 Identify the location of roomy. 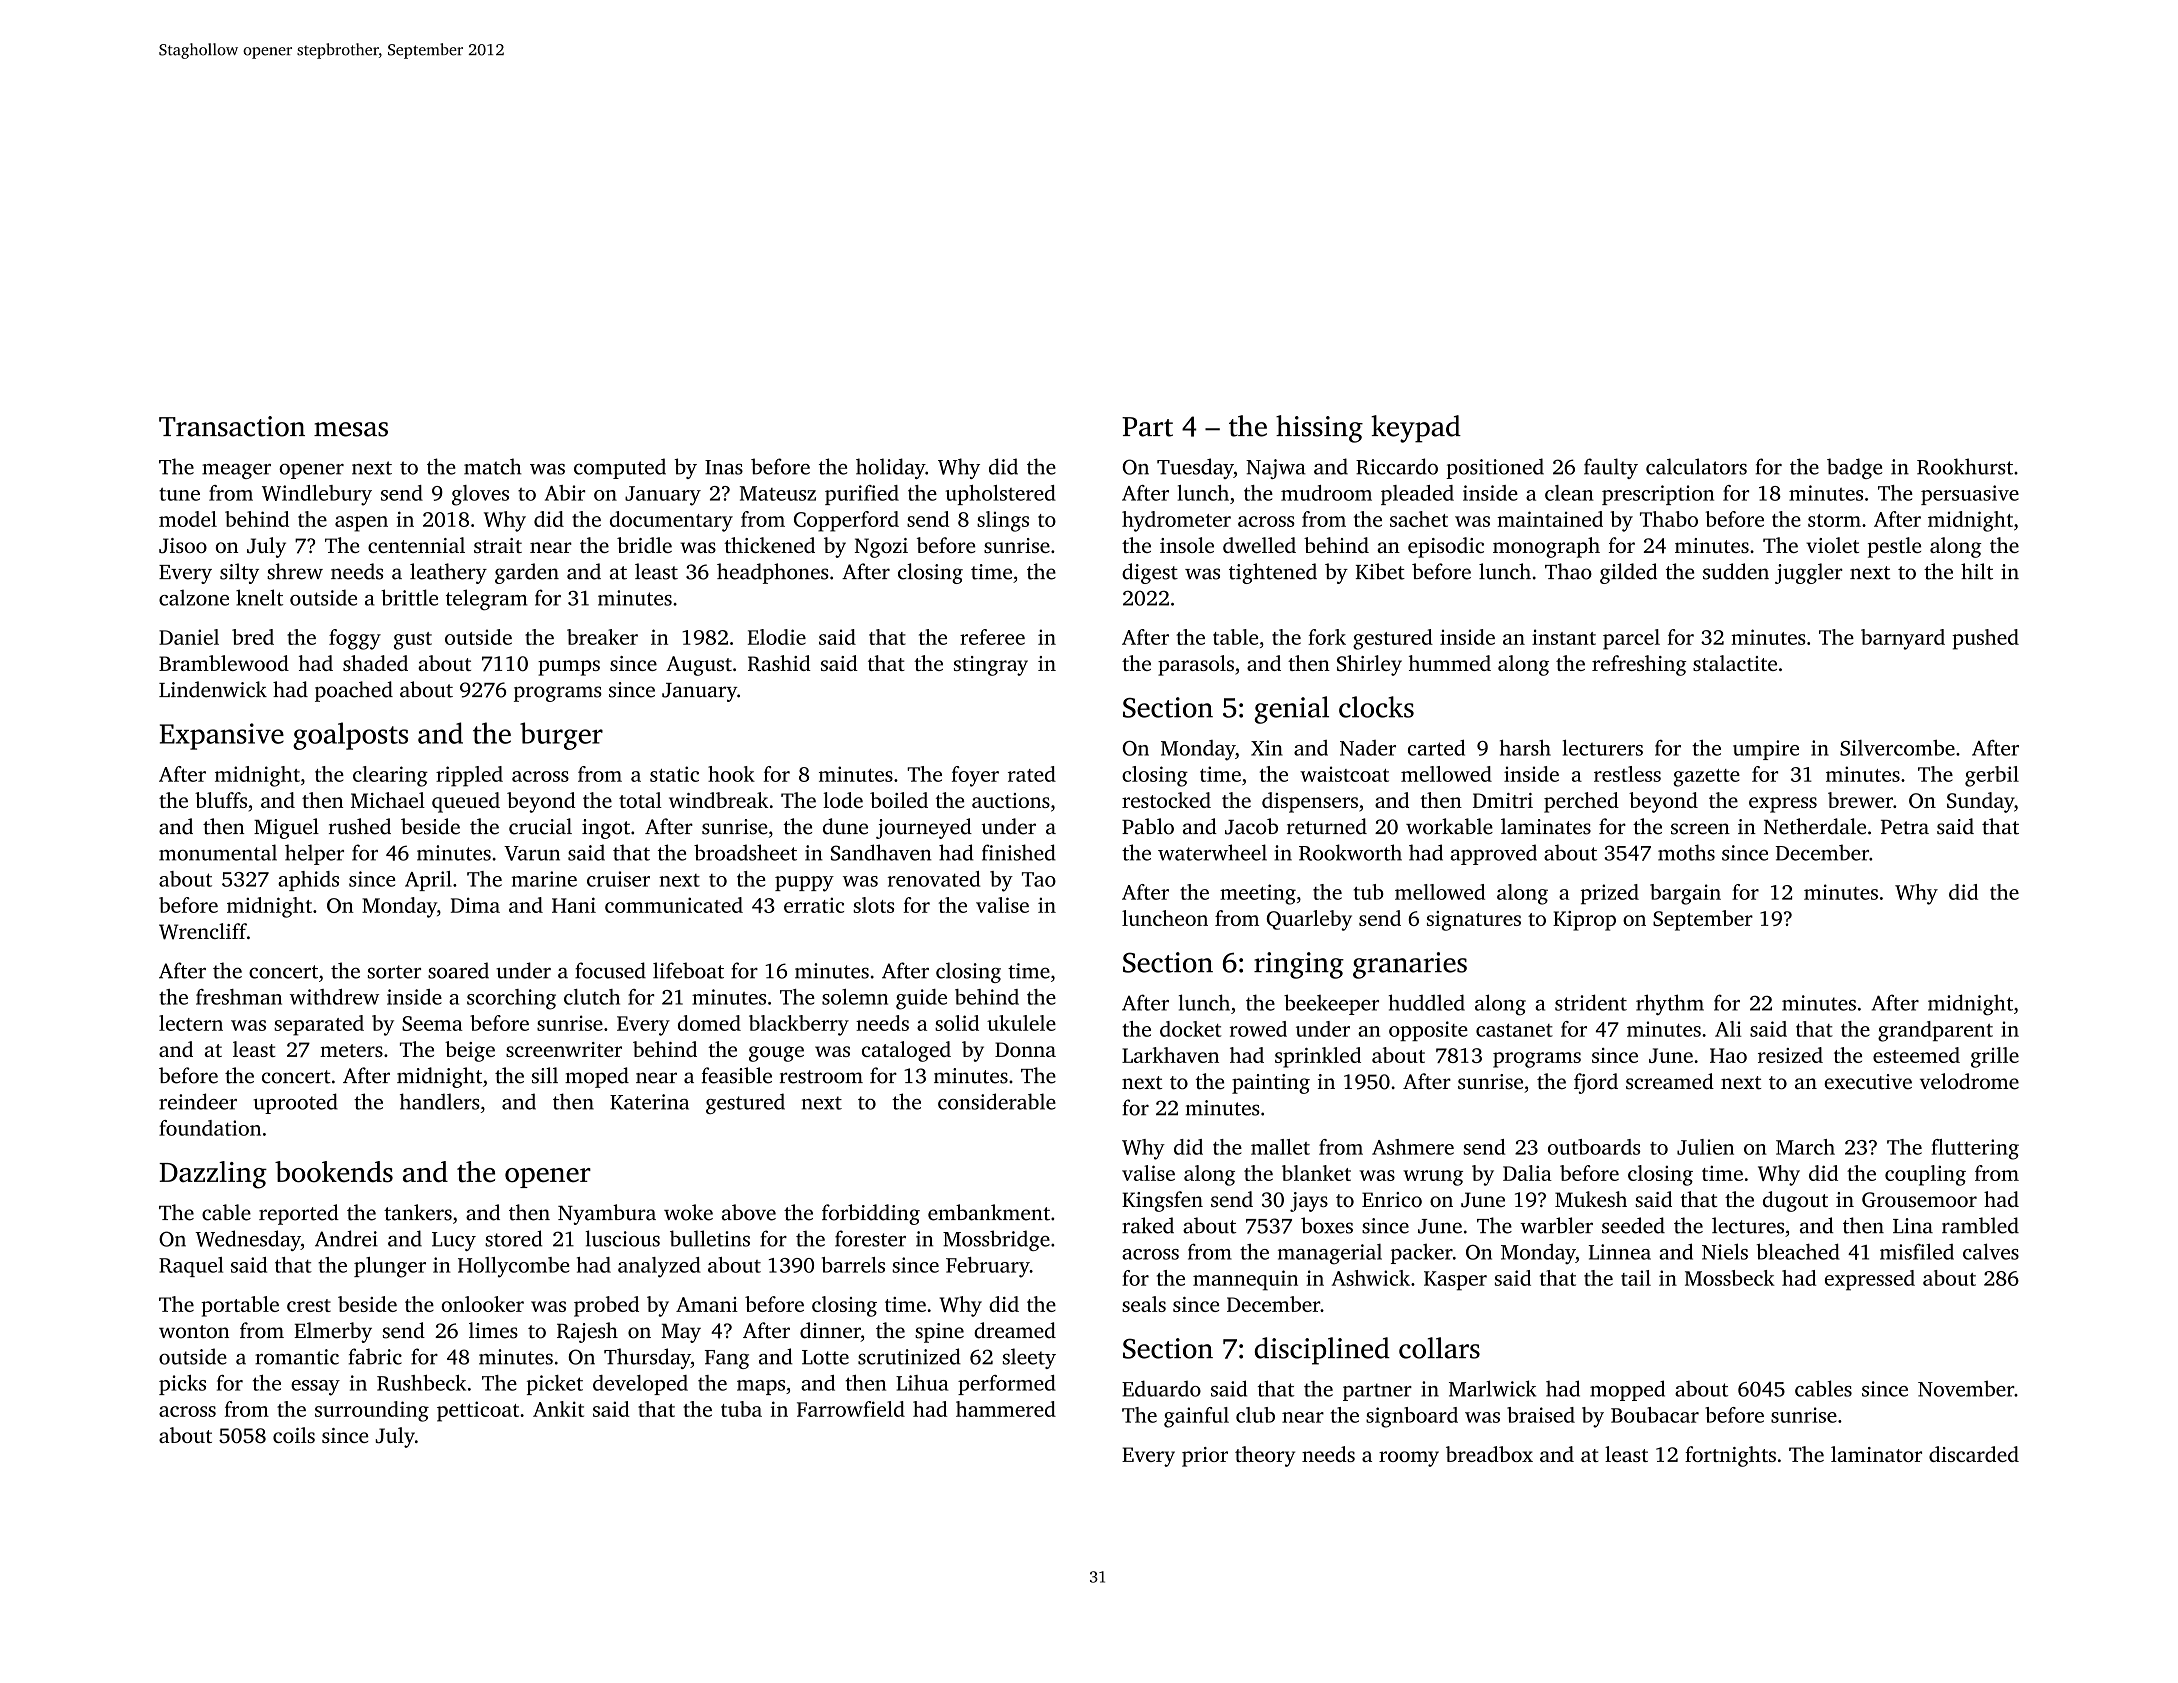
(1409, 1459).
